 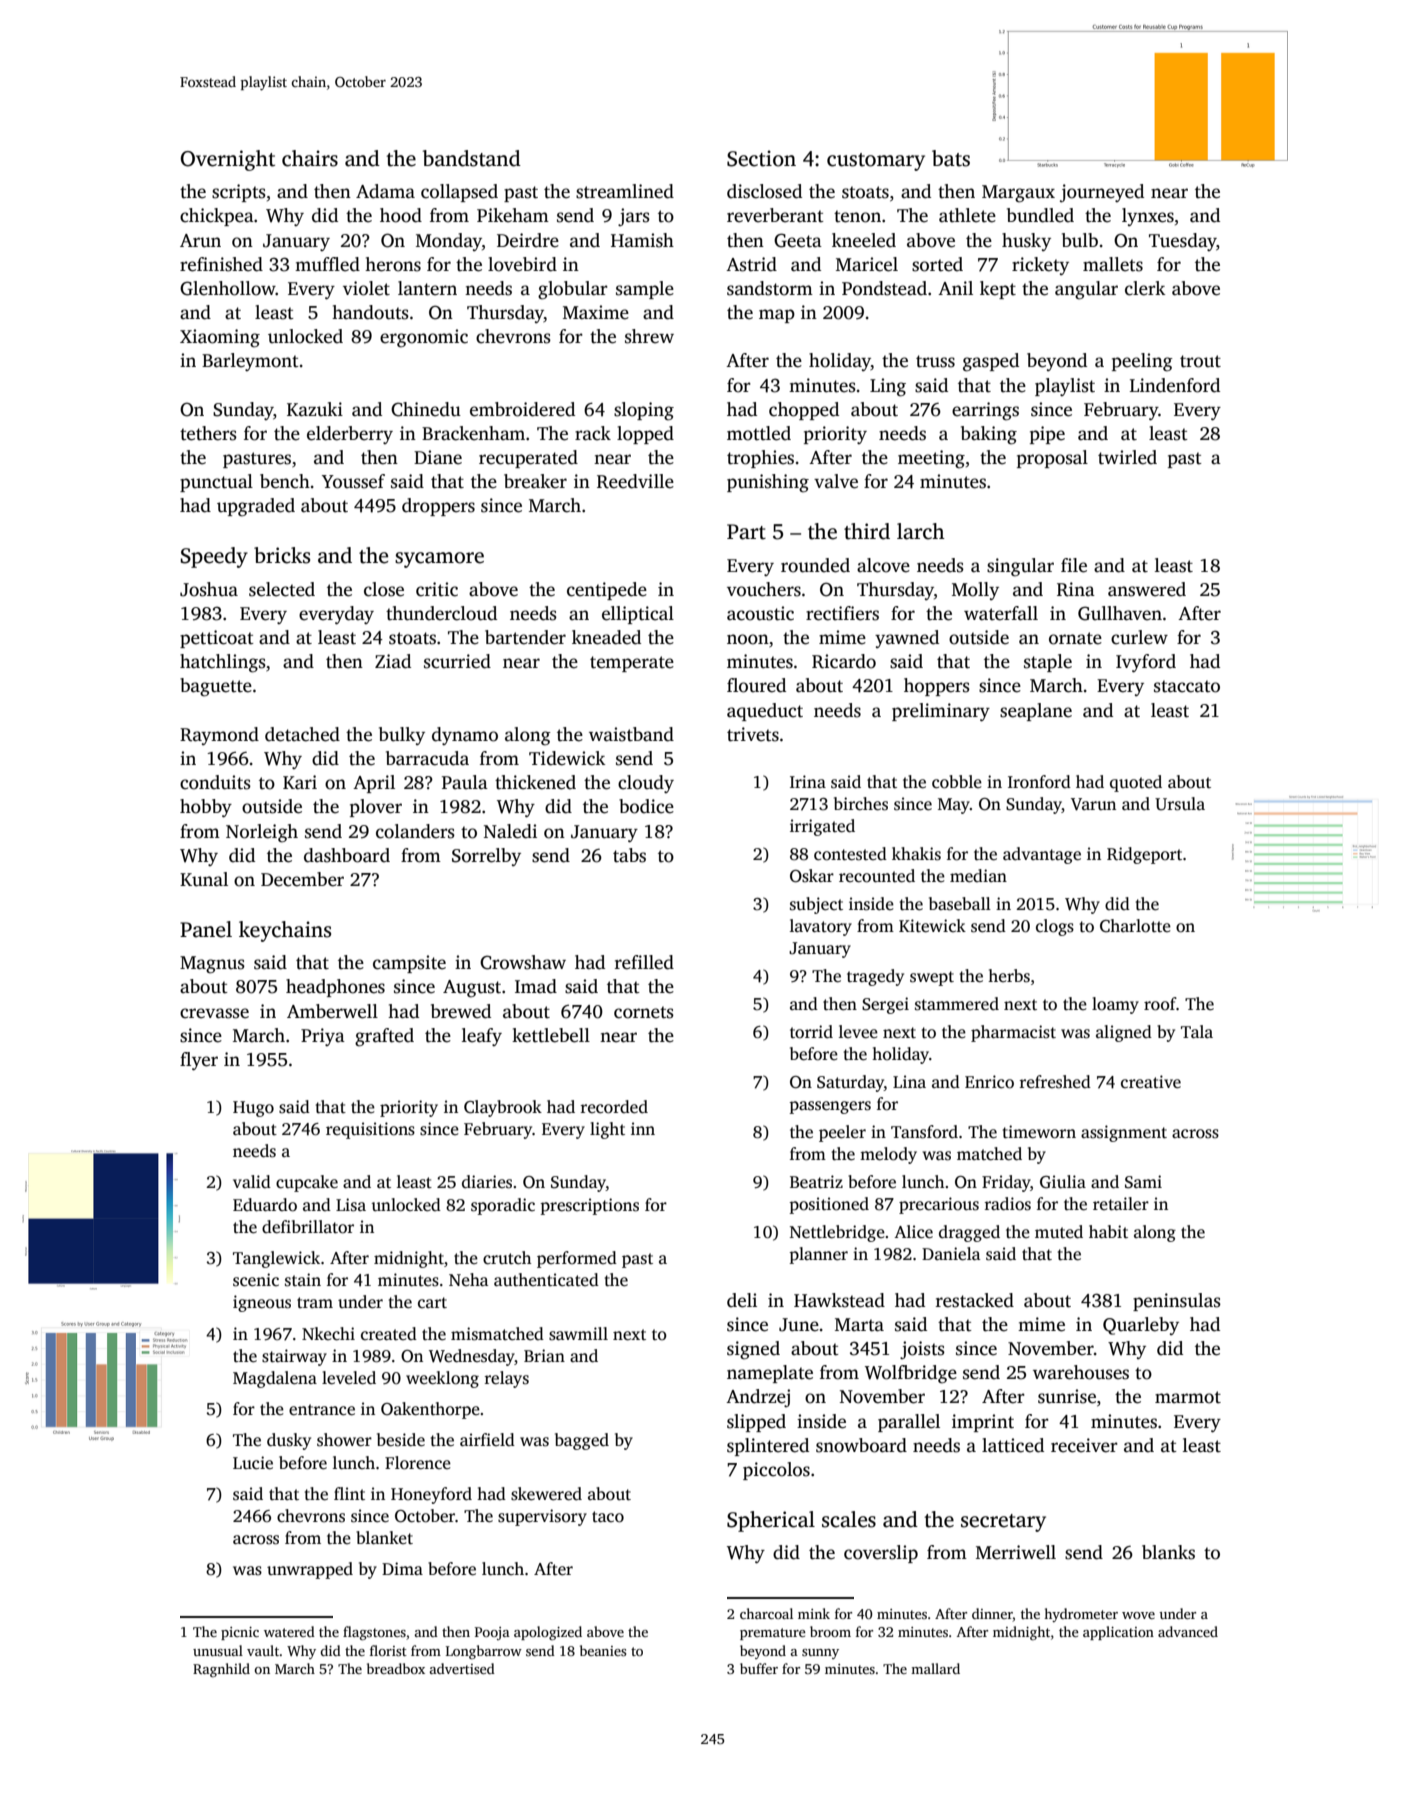 What do you see at coordinates (253, 1463) in the image?
I see `Lucie` at bounding box center [253, 1463].
